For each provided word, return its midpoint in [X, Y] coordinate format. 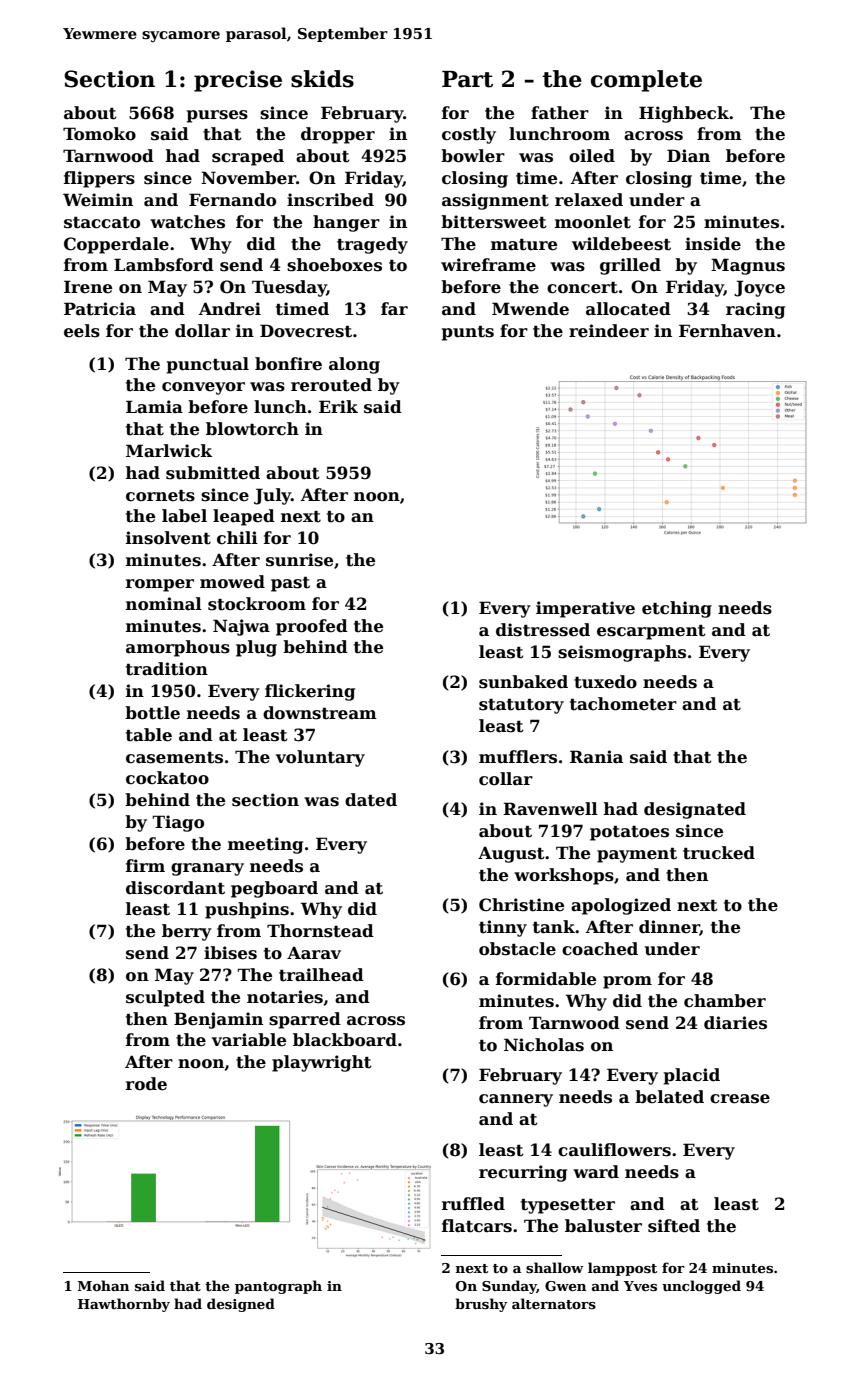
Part [467, 79]
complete [646, 81]
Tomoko [99, 134]
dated [371, 800]
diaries [735, 1023]
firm [145, 865]
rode [146, 1084]
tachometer [623, 704]
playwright [321, 1063]
